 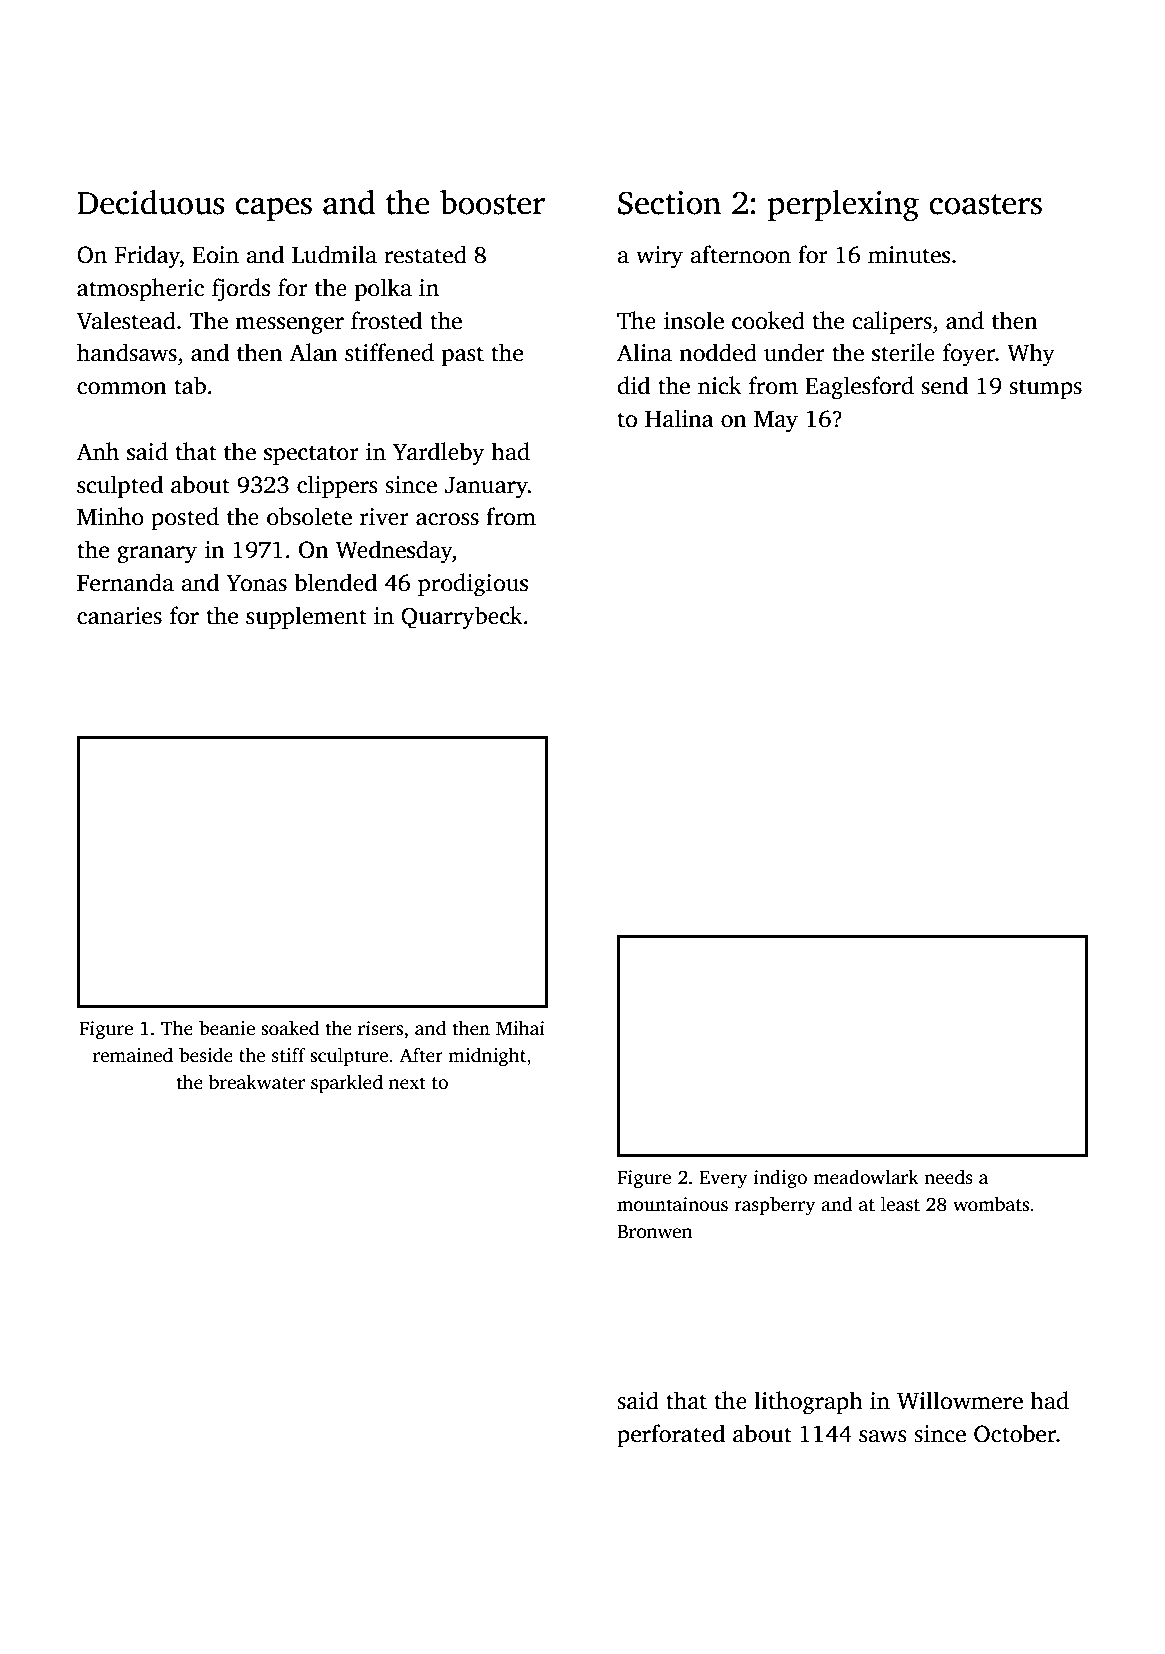 What do you see at coordinates (960, 1400) in the screenshot?
I see `Willowmere` at bounding box center [960, 1400].
